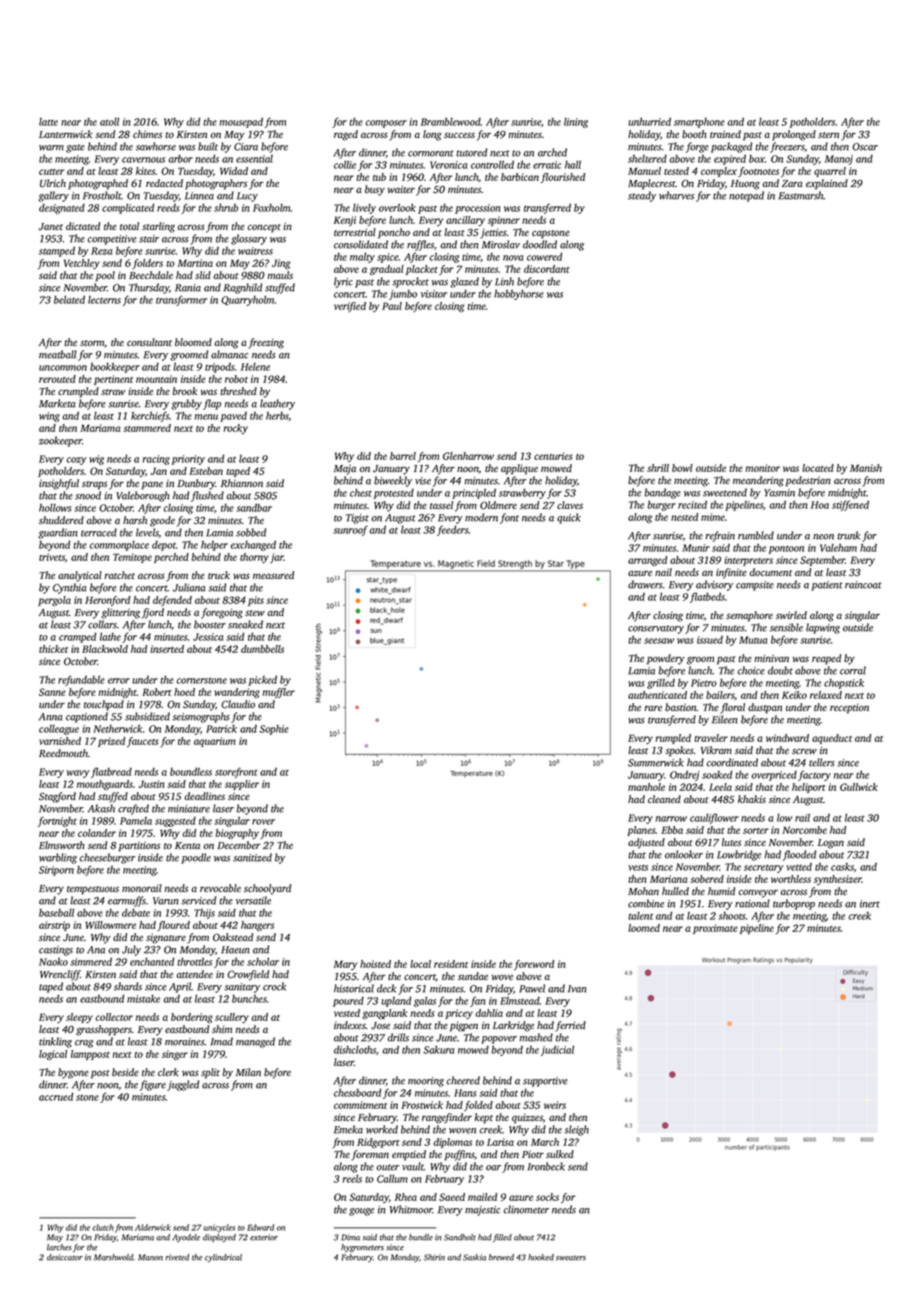  Describe the element at coordinates (434, 1257) in the document. I see `Shirin` at that location.
